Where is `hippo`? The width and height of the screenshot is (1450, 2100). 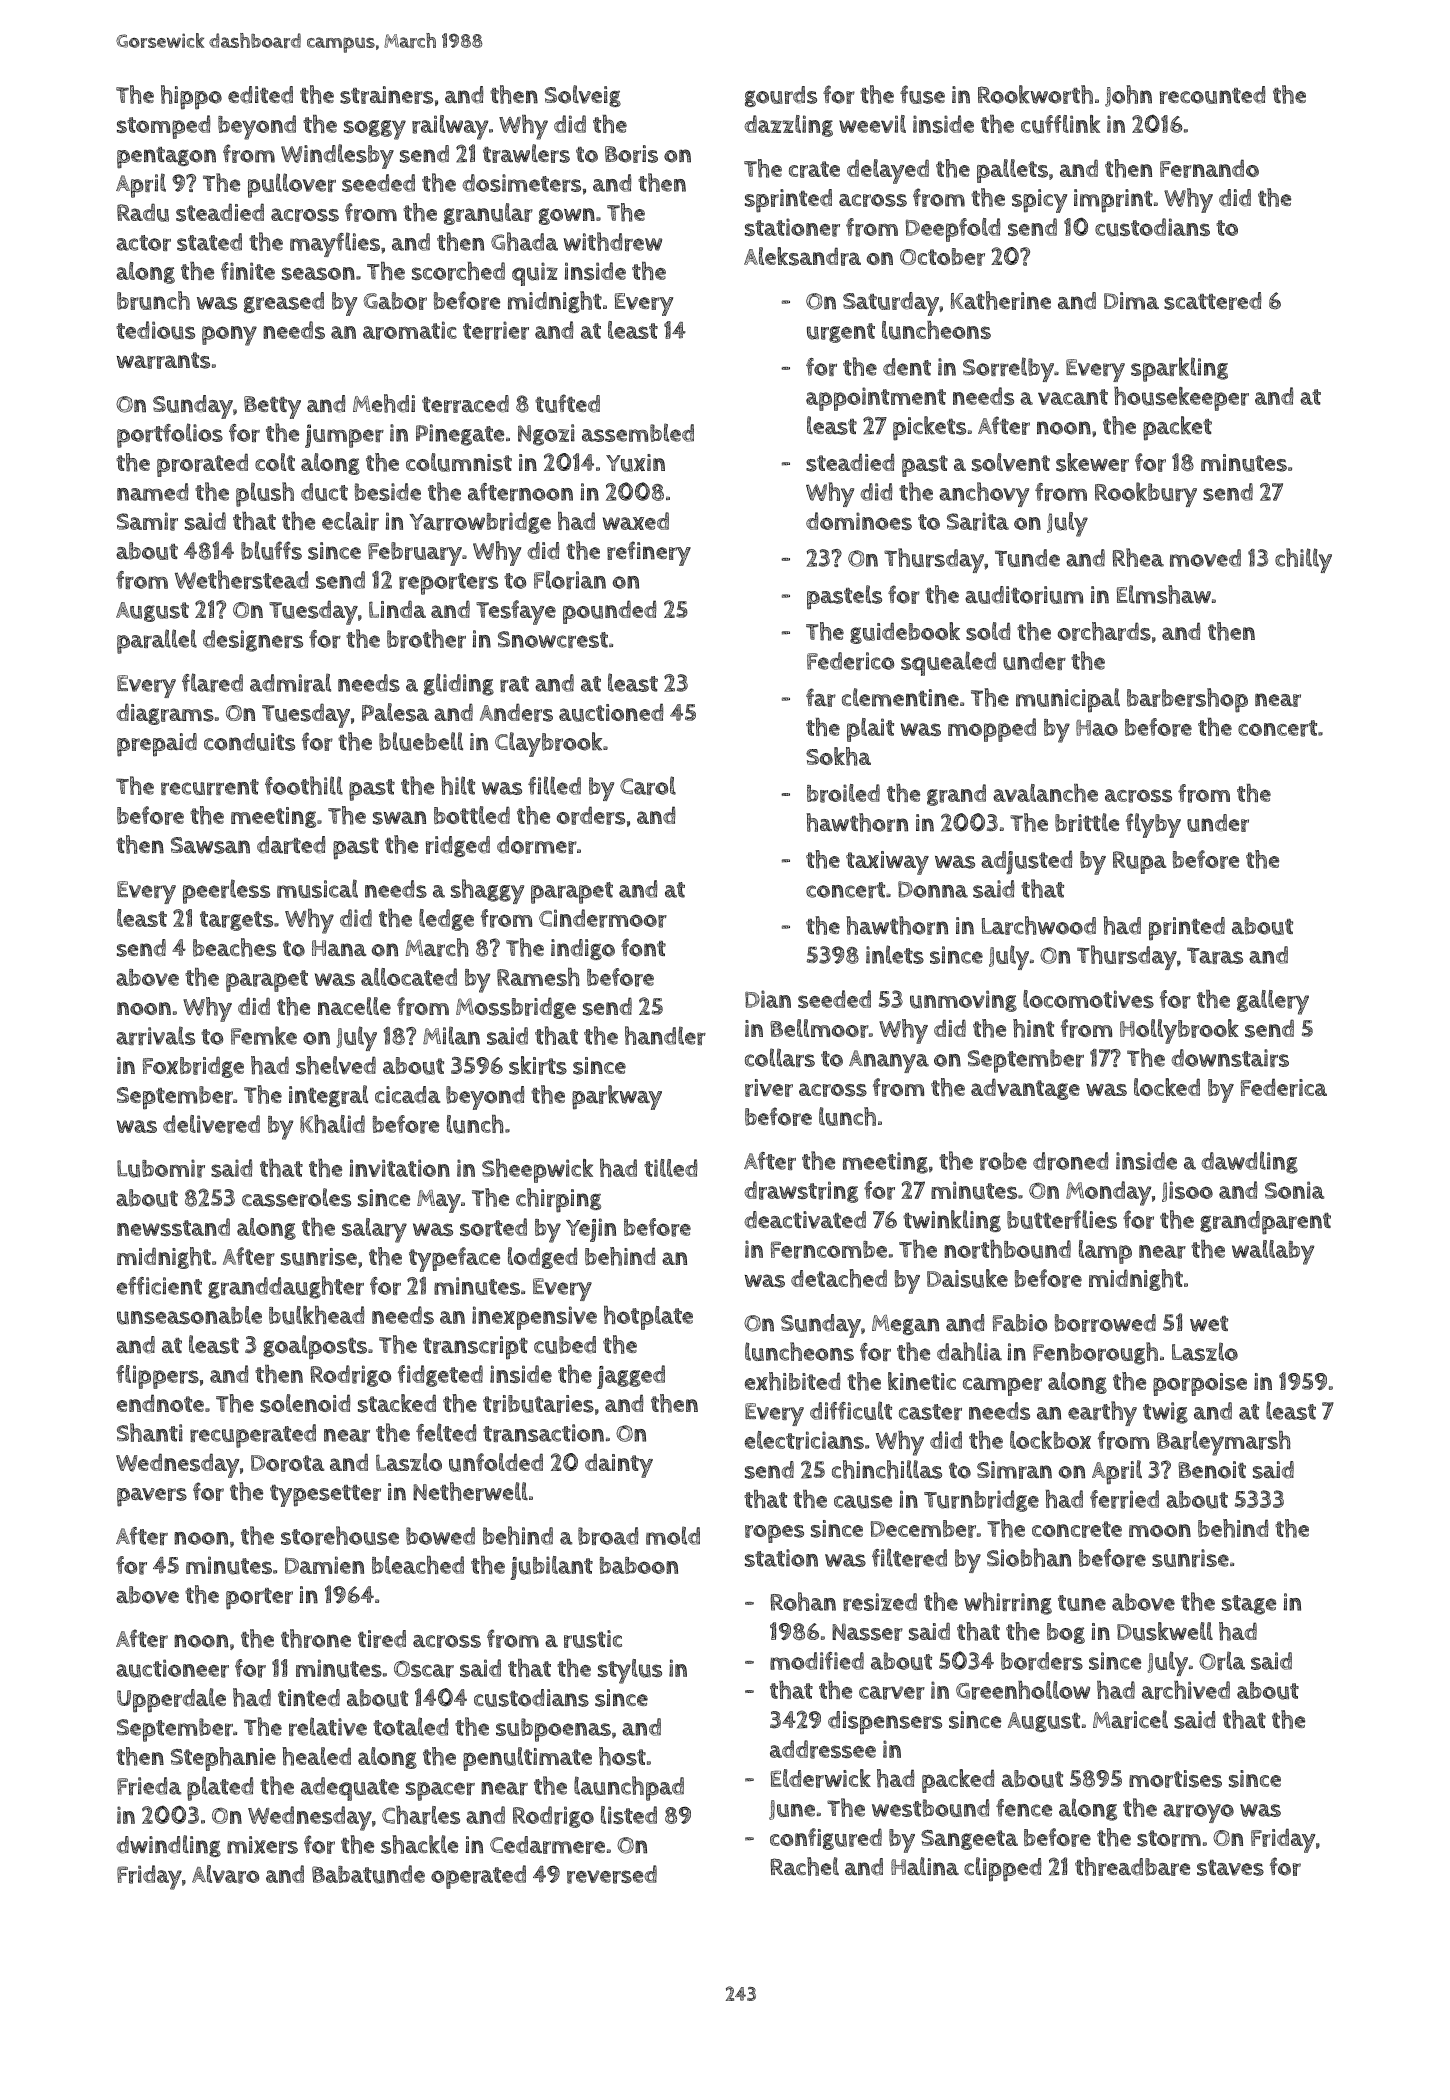
hippo is located at coordinates (191, 97).
